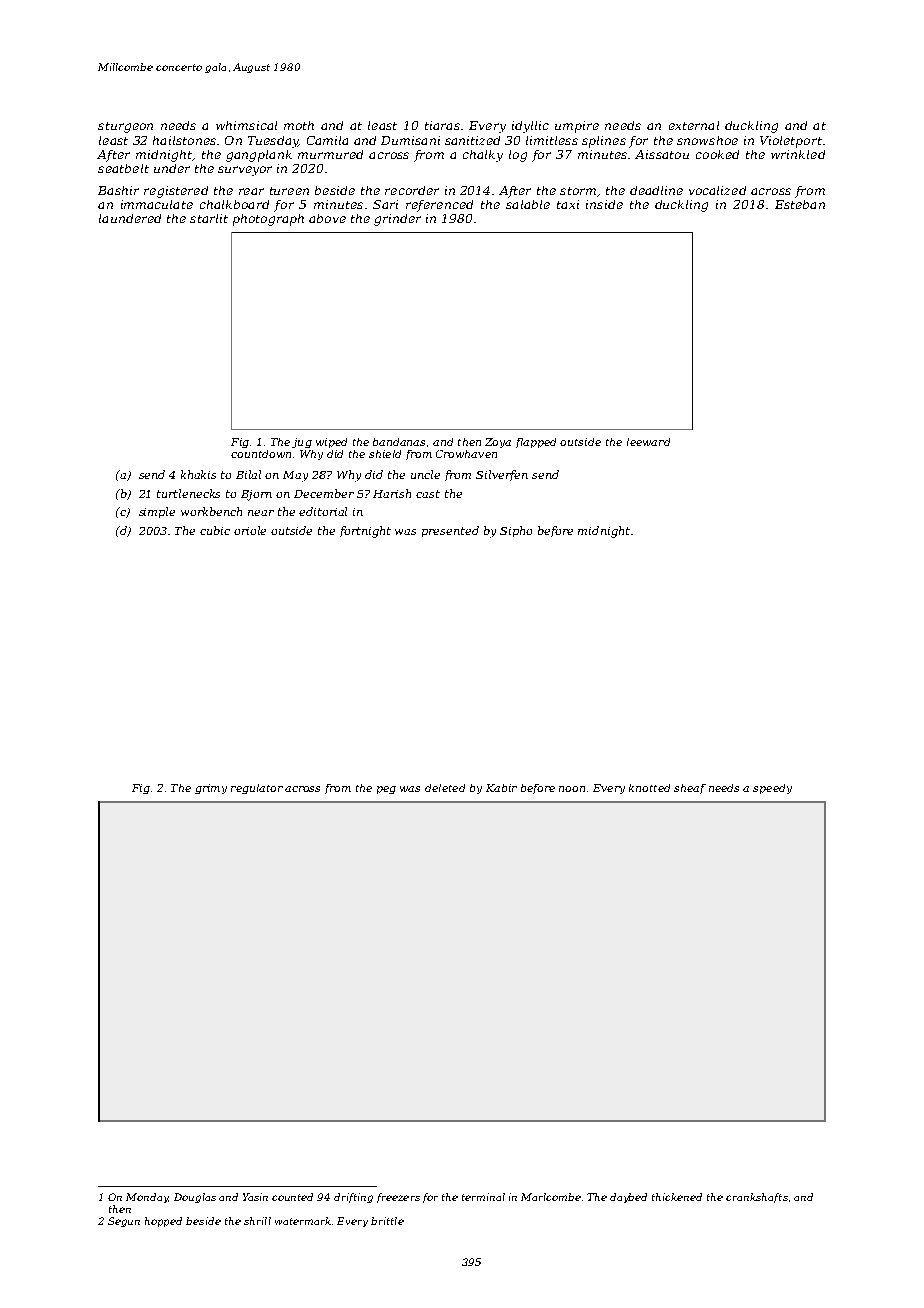 This document has height=1308, width=924. I want to click on Esteban, so click(800, 204).
